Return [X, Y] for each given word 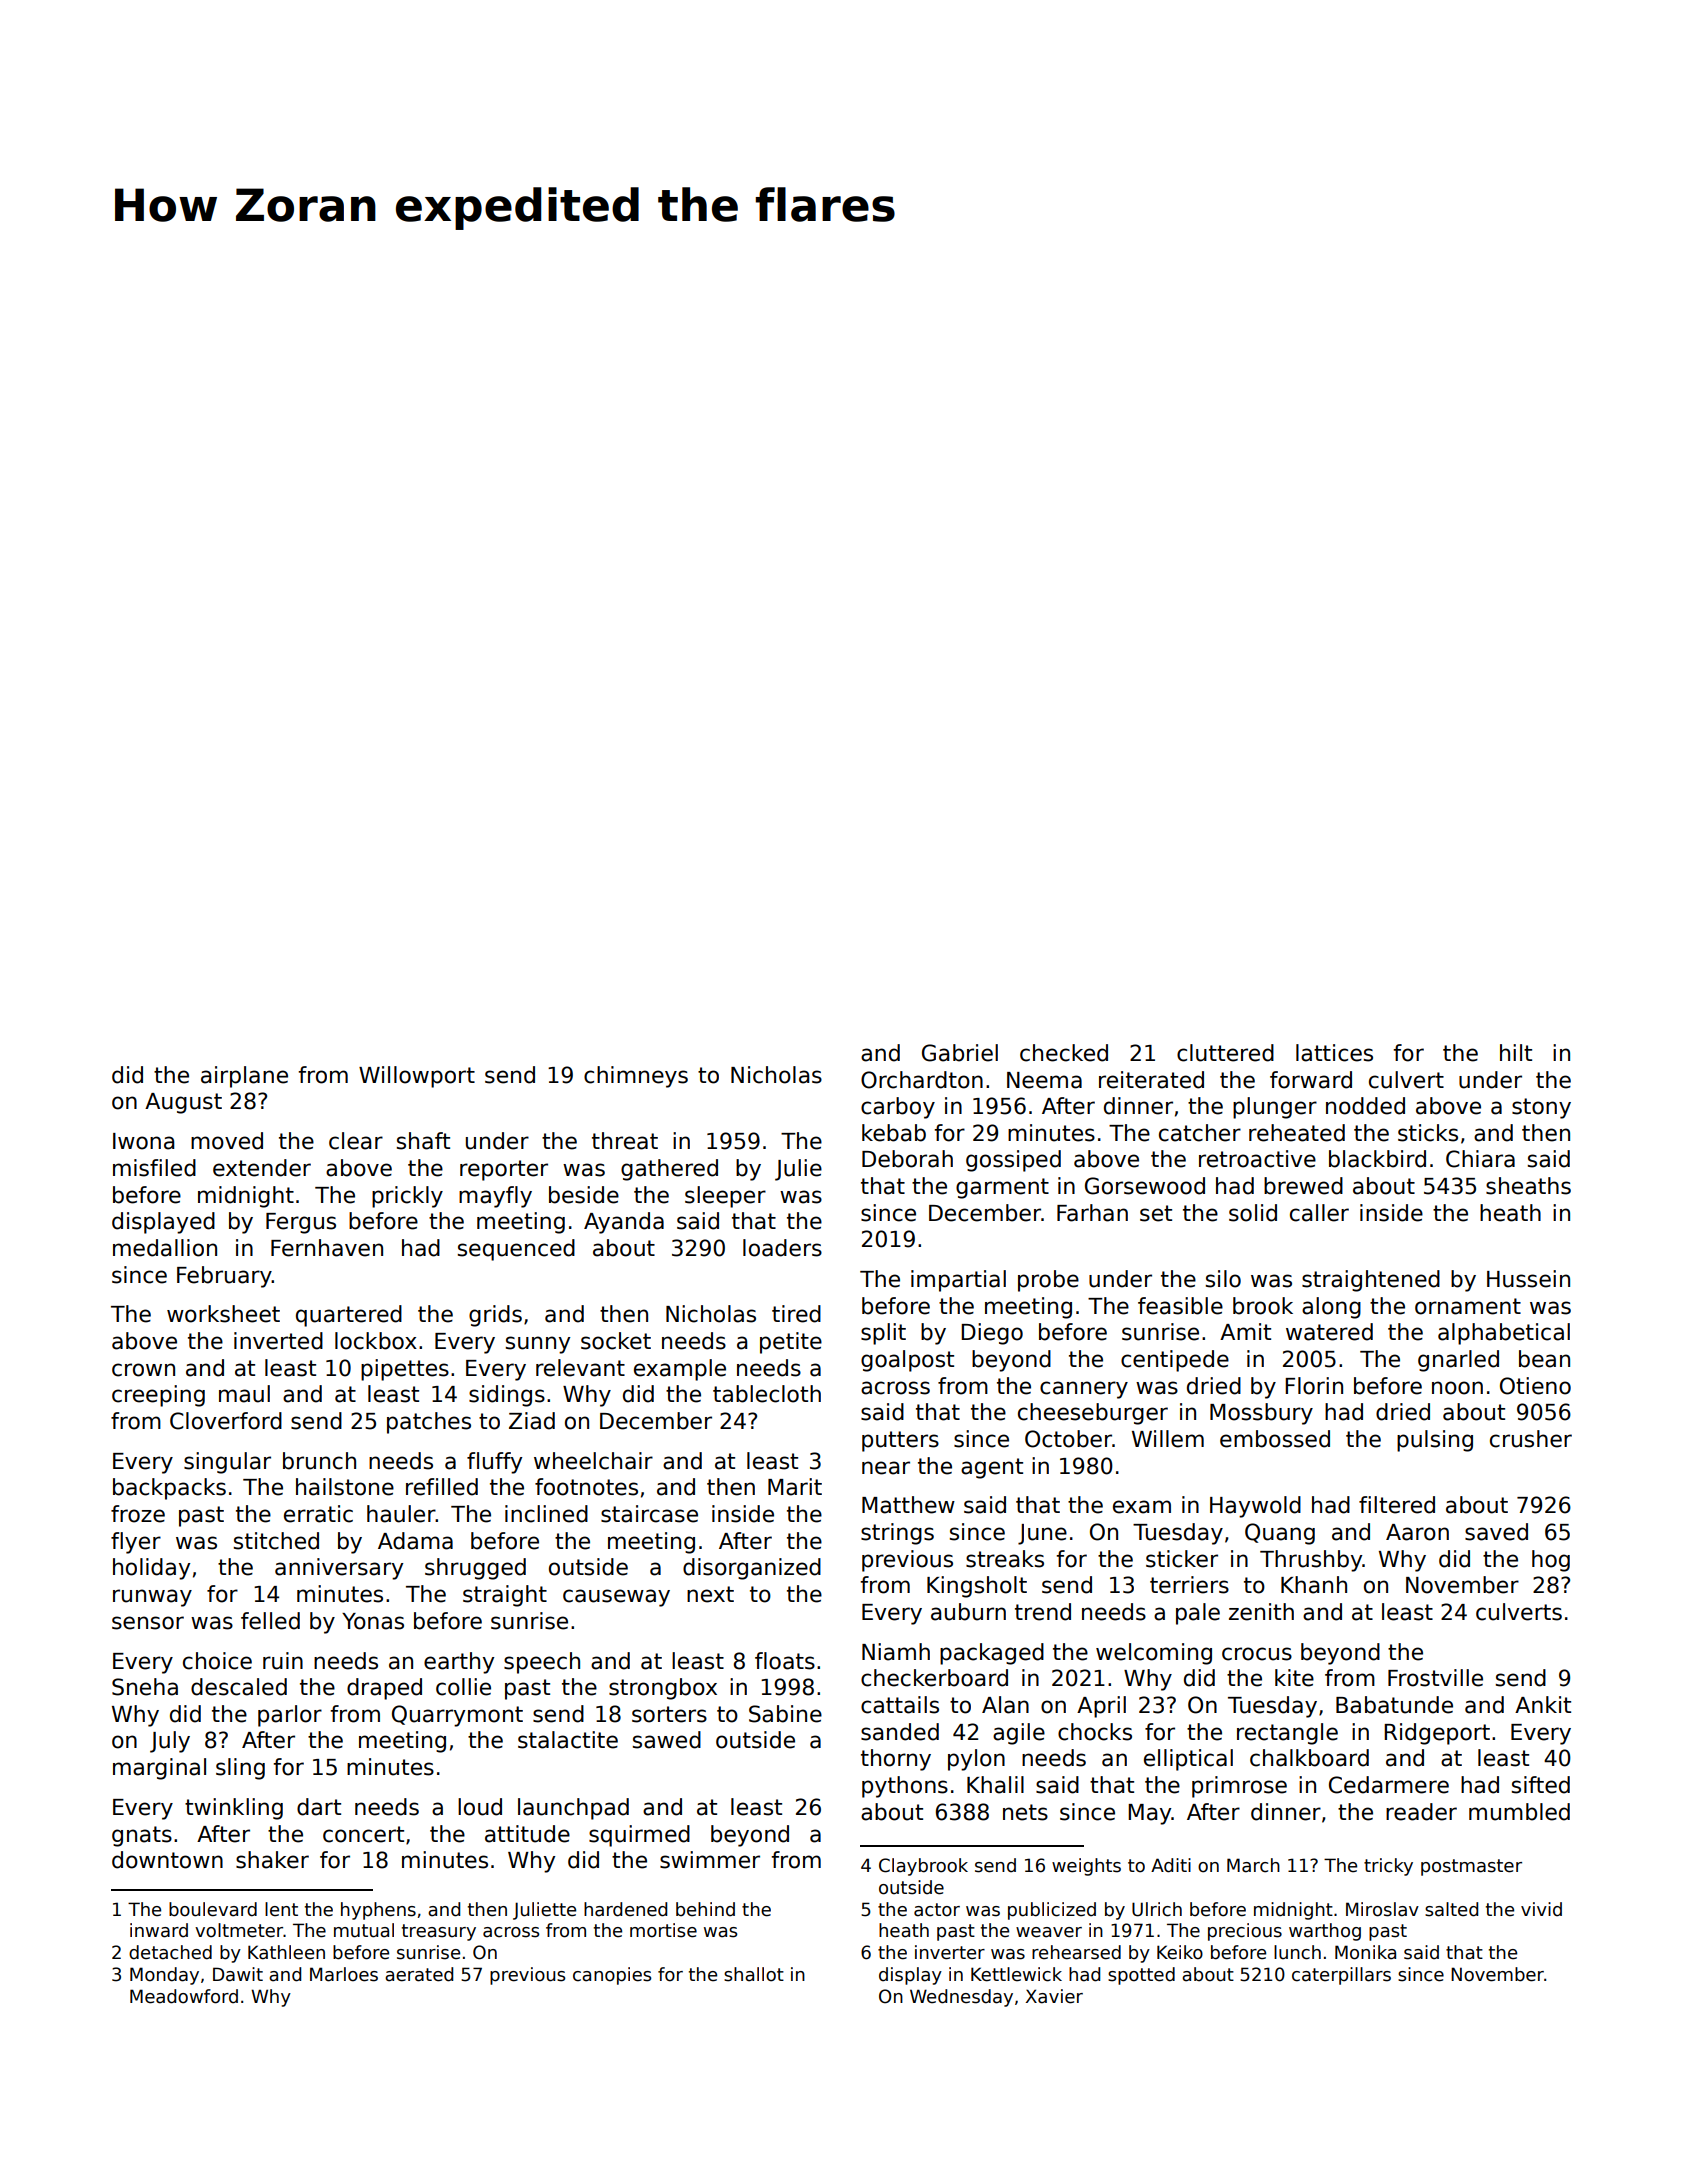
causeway [616, 1598]
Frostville [1435, 1678]
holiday [151, 1569]
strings [897, 1534]
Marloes [344, 1974]
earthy [459, 1663]
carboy [898, 1108]
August [183, 1103]
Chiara [1480, 1159]
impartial [958, 1281]
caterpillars [1341, 1976]
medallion [165, 1248]
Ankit [1543, 1704]
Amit [1245, 1331]
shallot [754, 1974]
